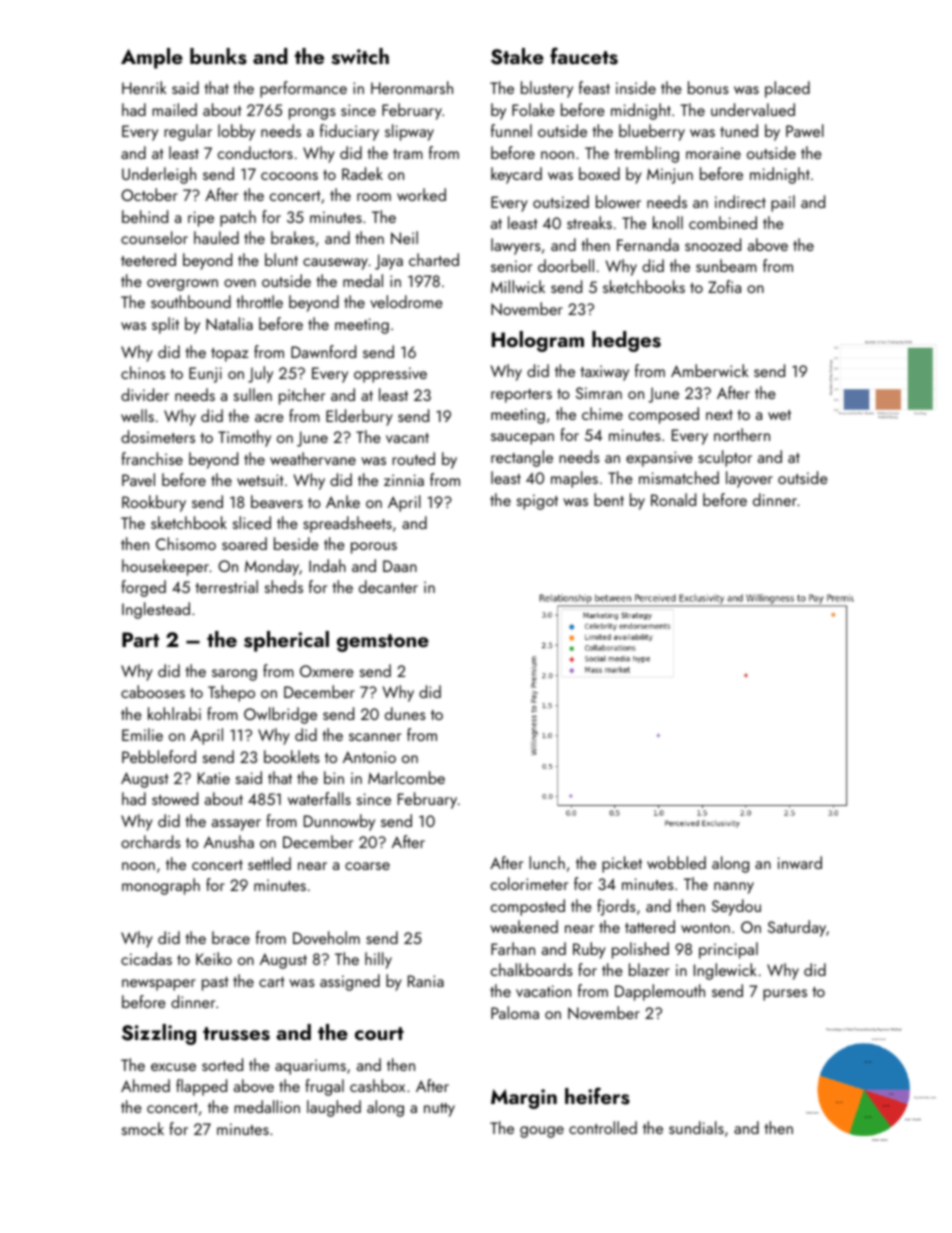  I want to click on expansive, so click(659, 459).
